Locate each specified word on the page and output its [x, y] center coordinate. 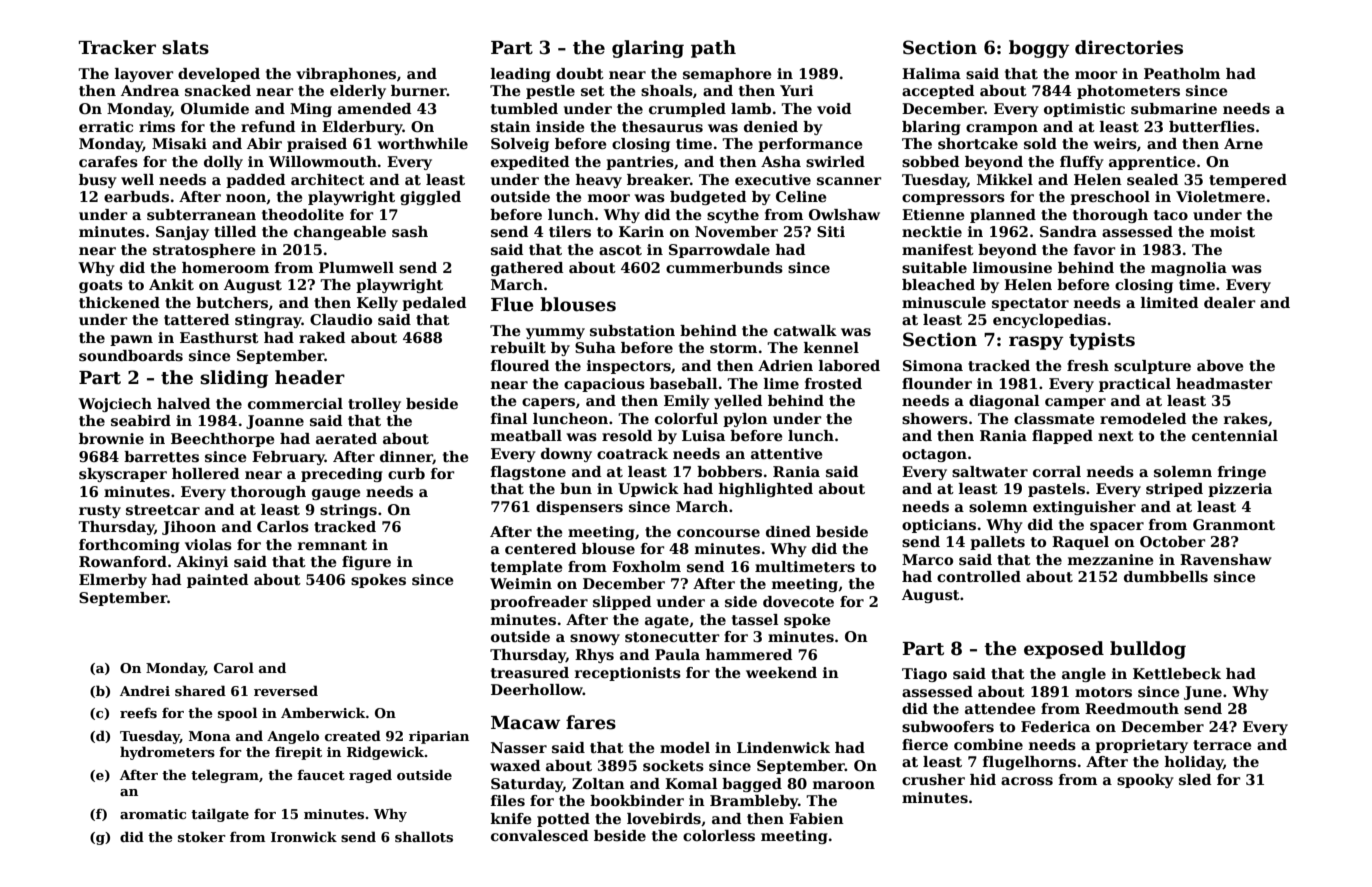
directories [1129, 47]
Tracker [117, 47]
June [1203, 693]
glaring [648, 49]
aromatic [153, 814]
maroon [844, 785]
